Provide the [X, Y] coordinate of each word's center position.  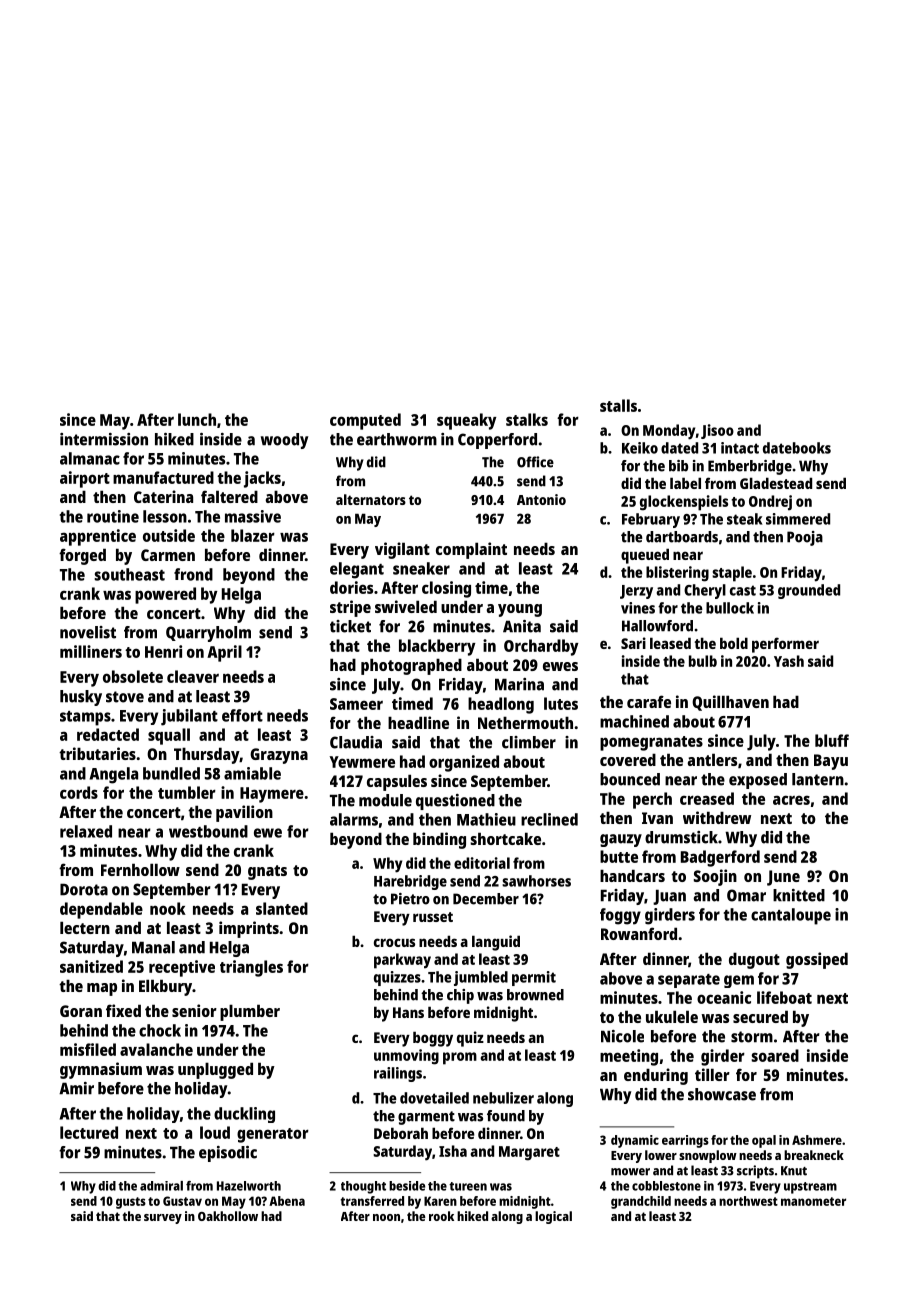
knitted [799, 895]
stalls [618, 405]
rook [441, 1216]
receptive [182, 968]
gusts [131, 1203]
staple [732, 574]
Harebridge [410, 882]
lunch [197, 419]
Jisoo [717, 431]
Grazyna [279, 756]
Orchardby [541, 647]
